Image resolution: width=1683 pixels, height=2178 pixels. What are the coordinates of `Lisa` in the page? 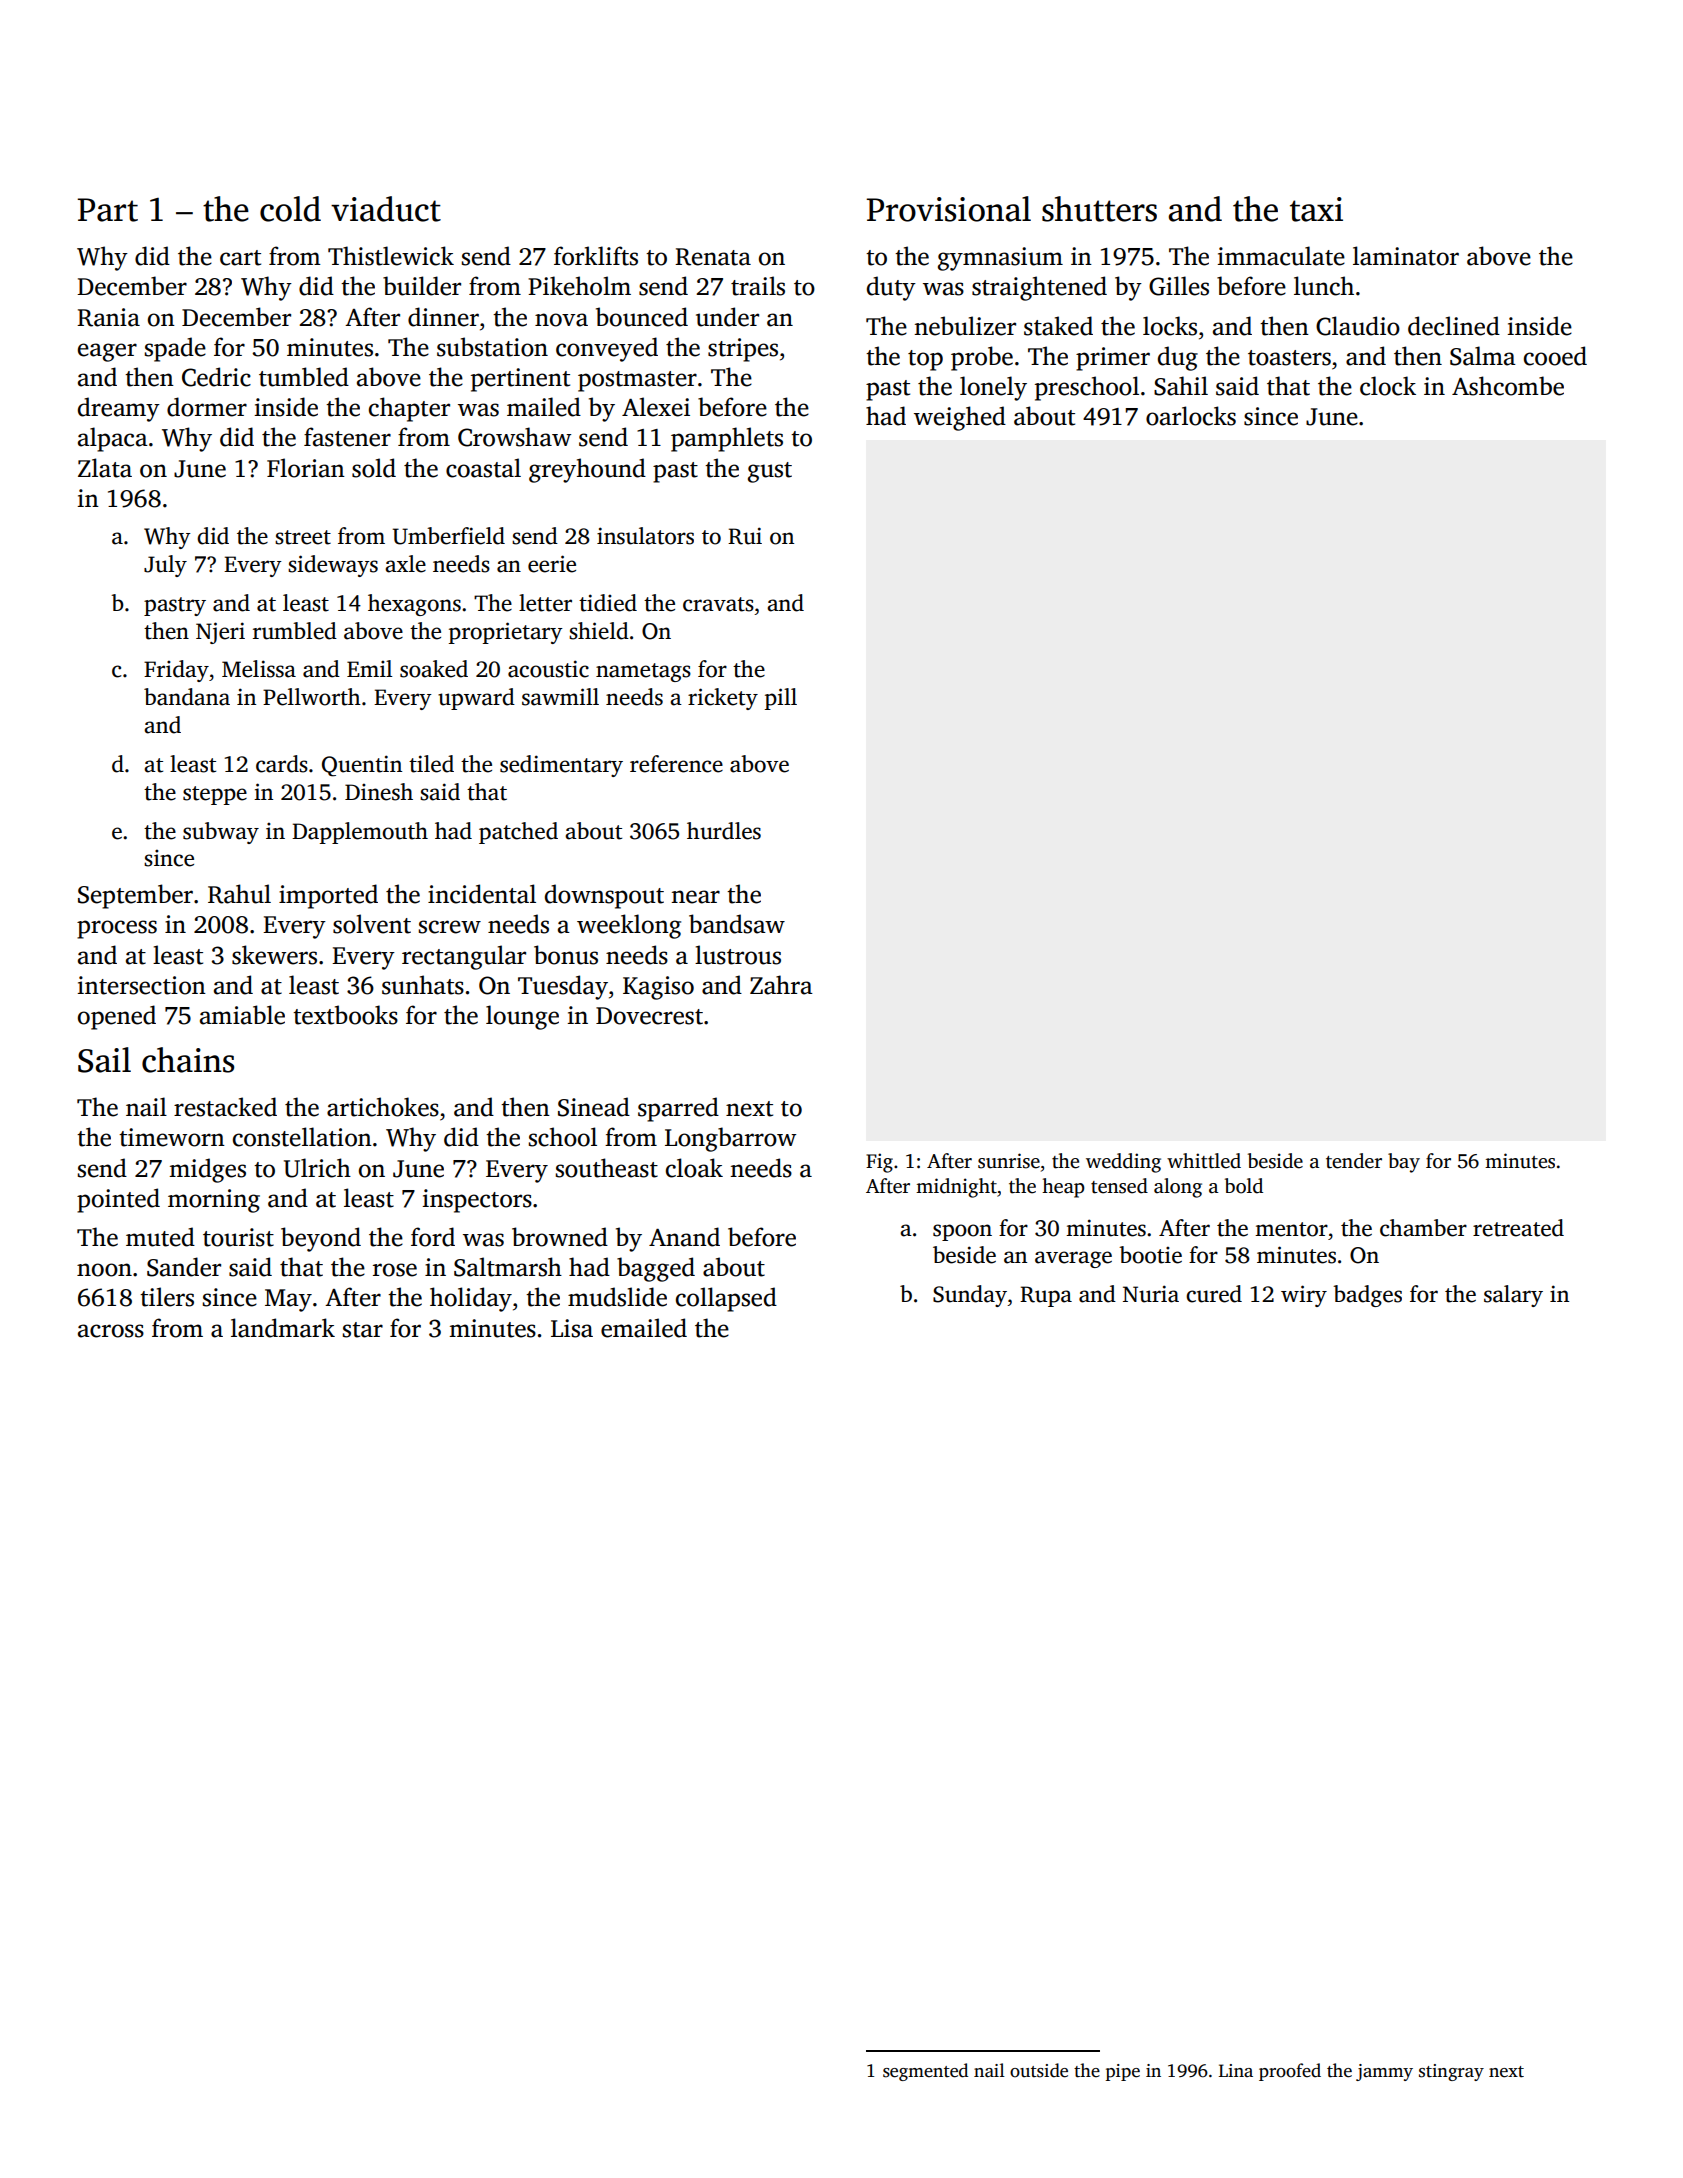 It's located at (572, 1328).
